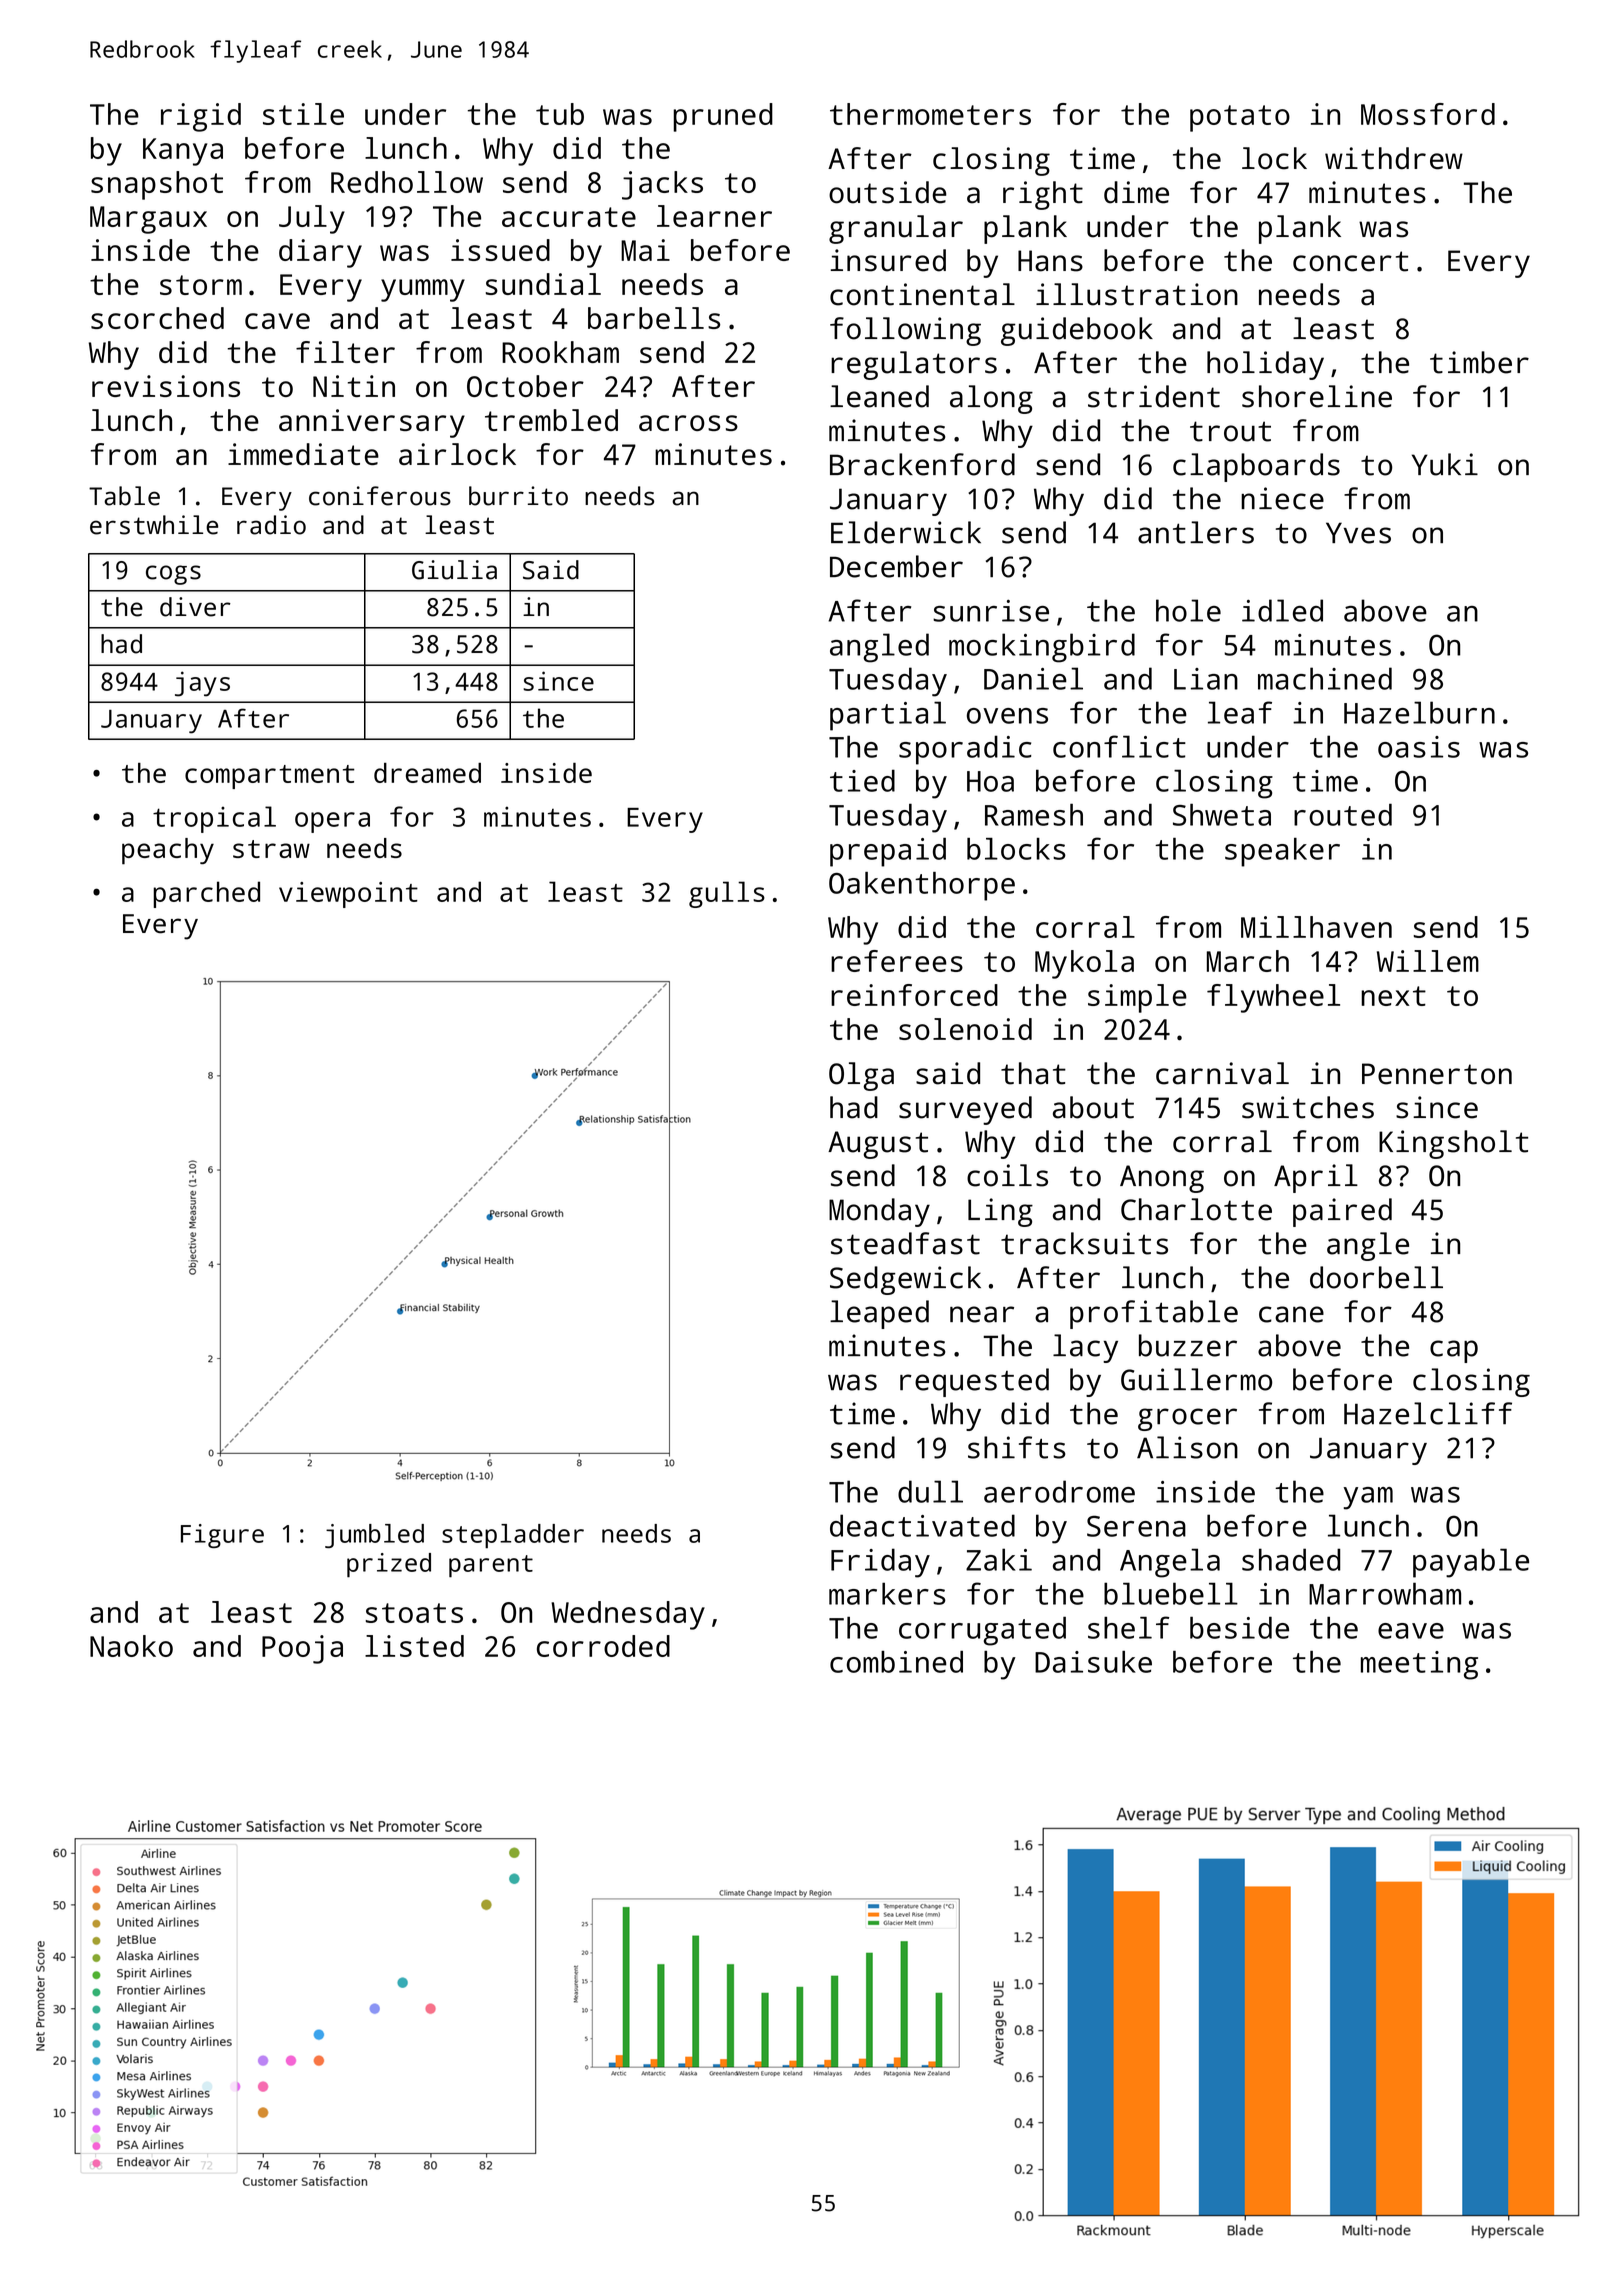 The width and height of the screenshot is (1620, 2292). Describe the element at coordinates (427, 773) in the screenshot. I see `dreamed` at that location.
